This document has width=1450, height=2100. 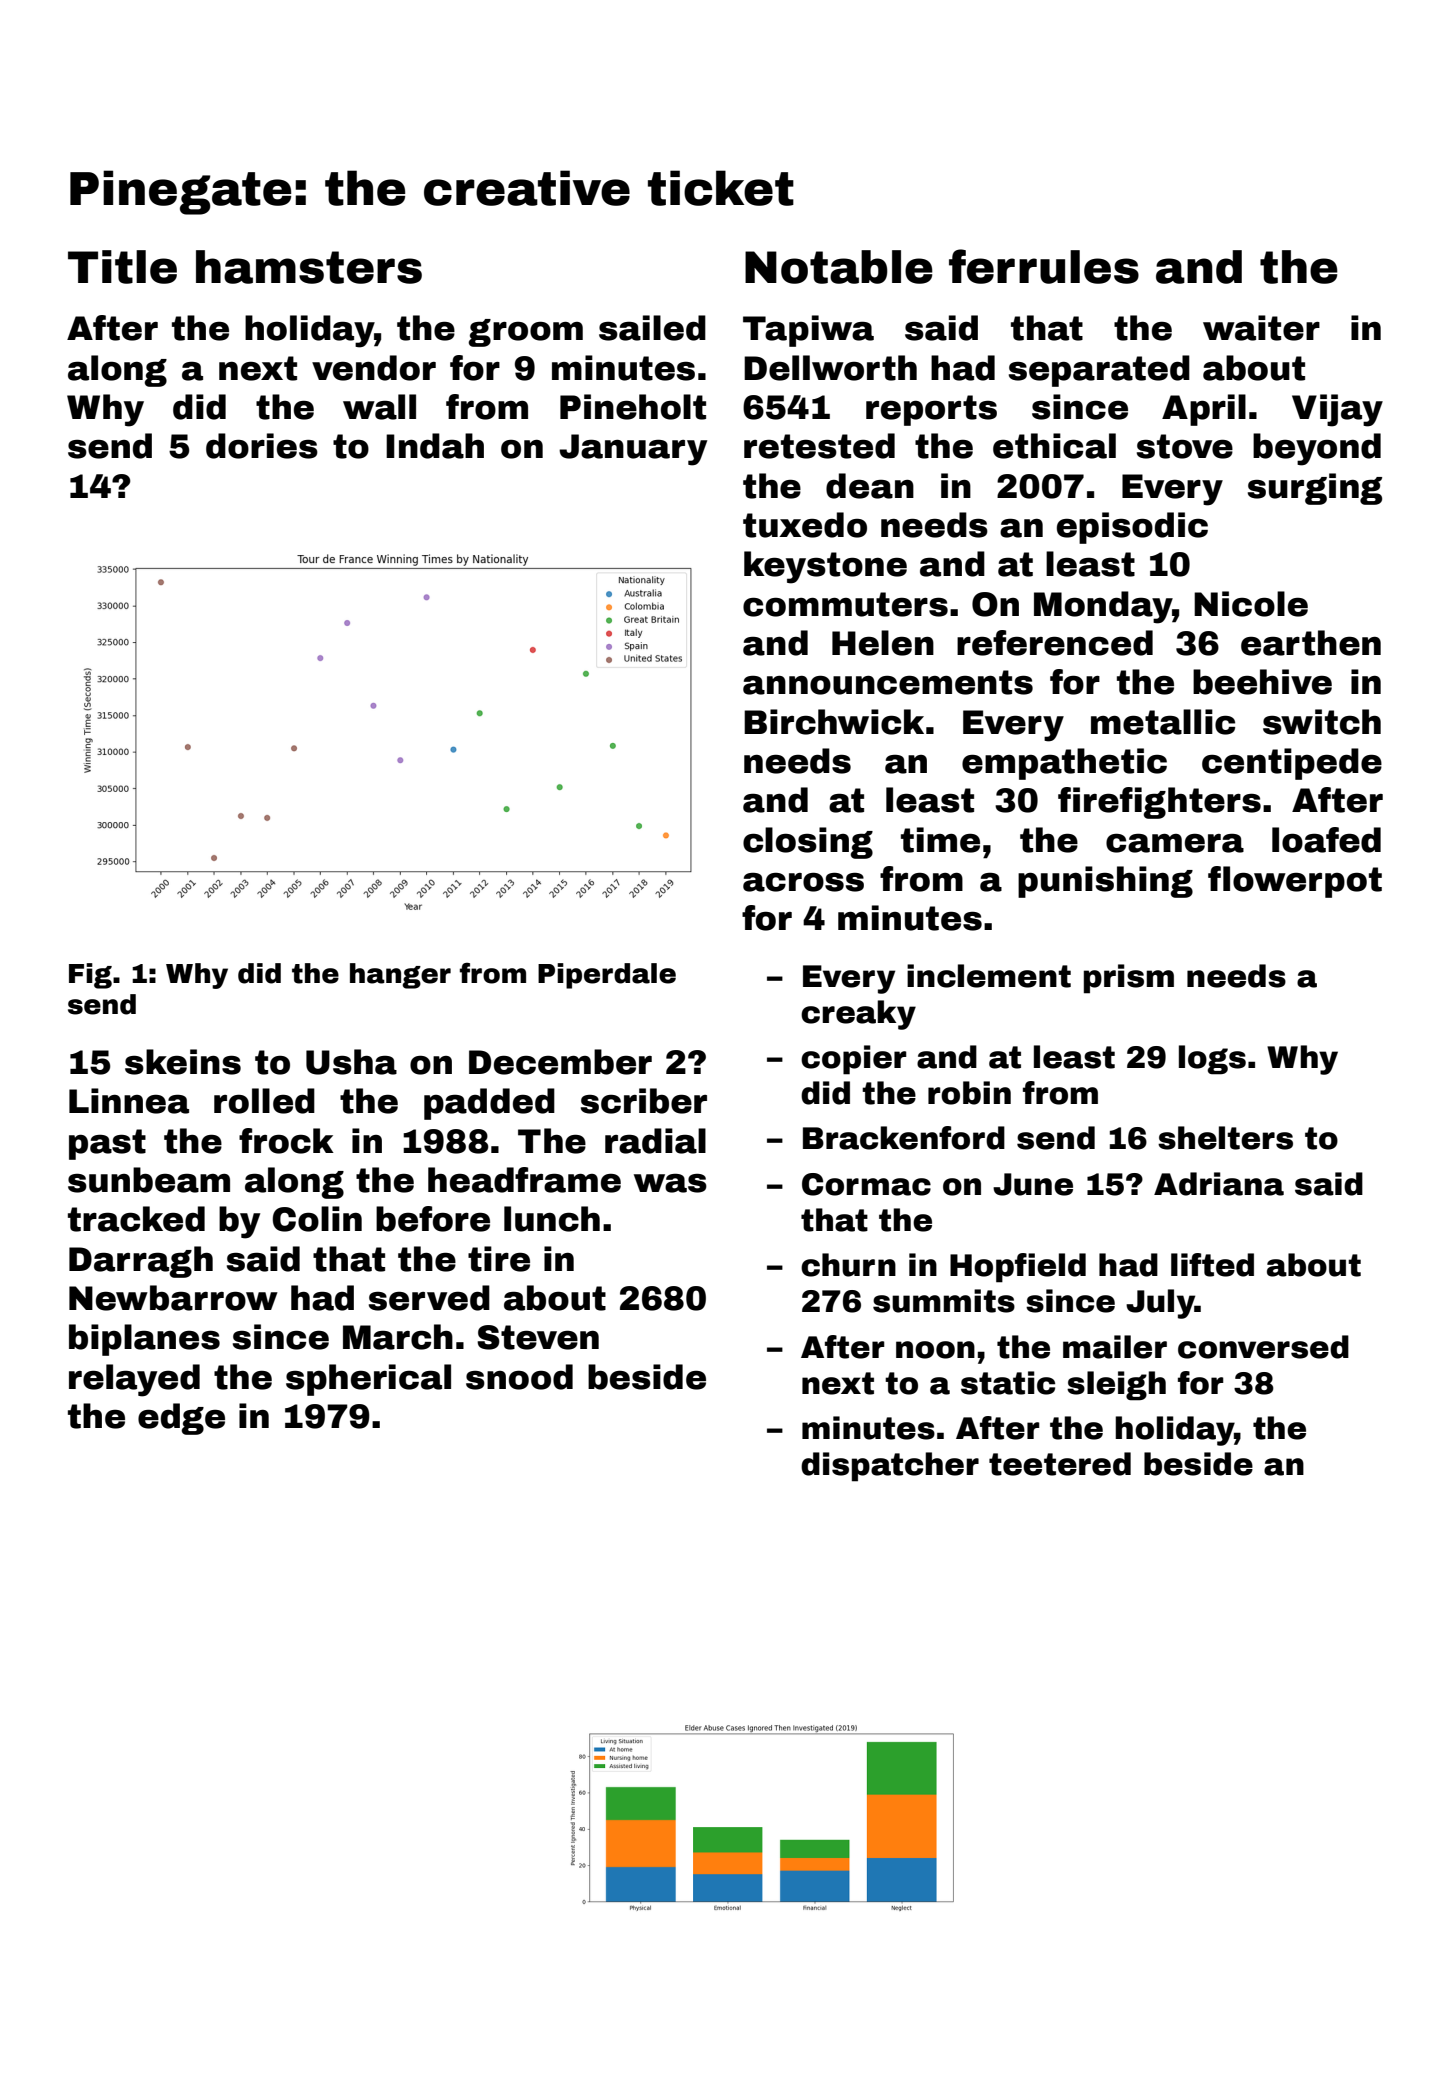 I want to click on prism, so click(x=1129, y=979).
